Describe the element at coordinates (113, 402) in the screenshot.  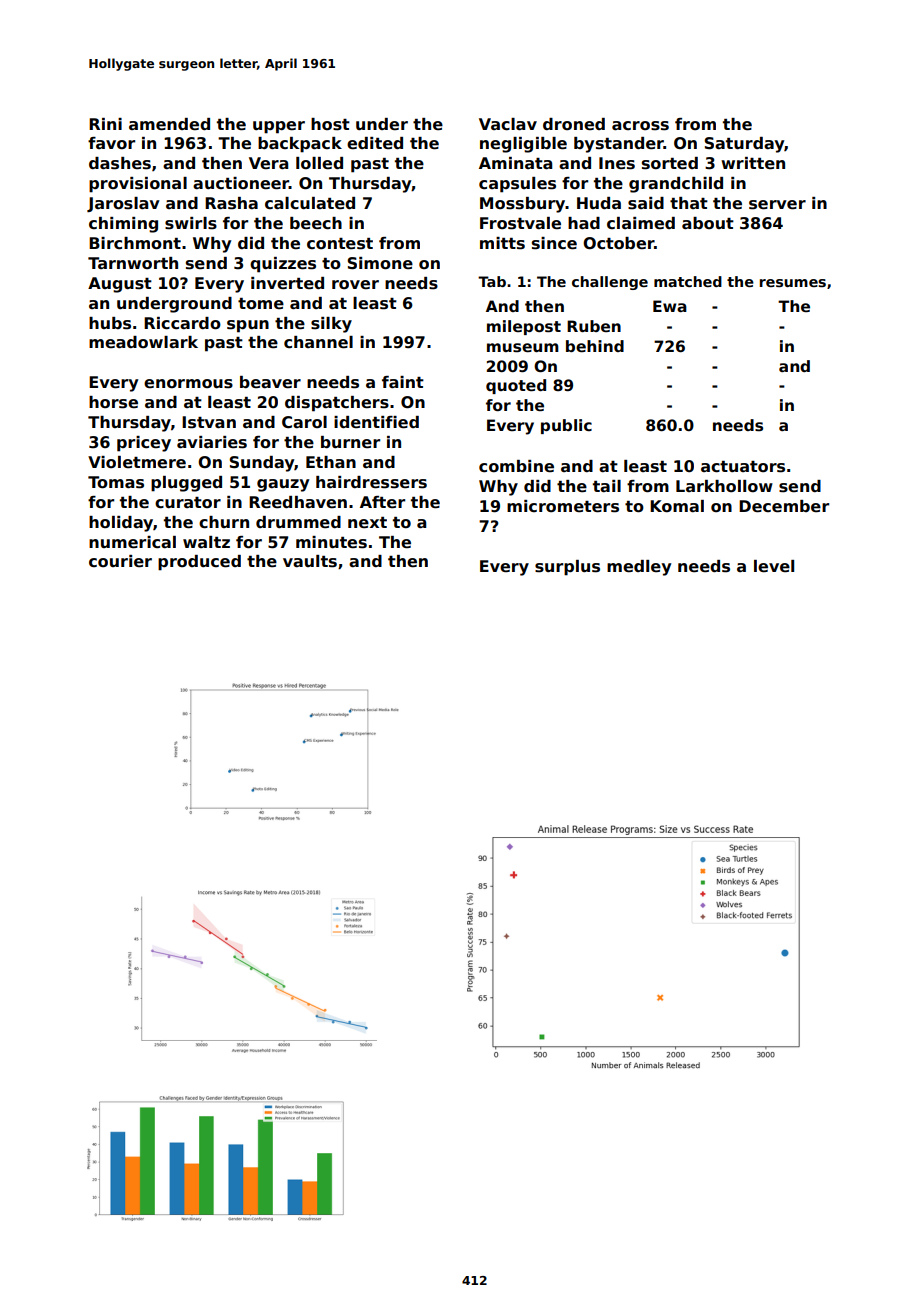
I see `horse` at that location.
